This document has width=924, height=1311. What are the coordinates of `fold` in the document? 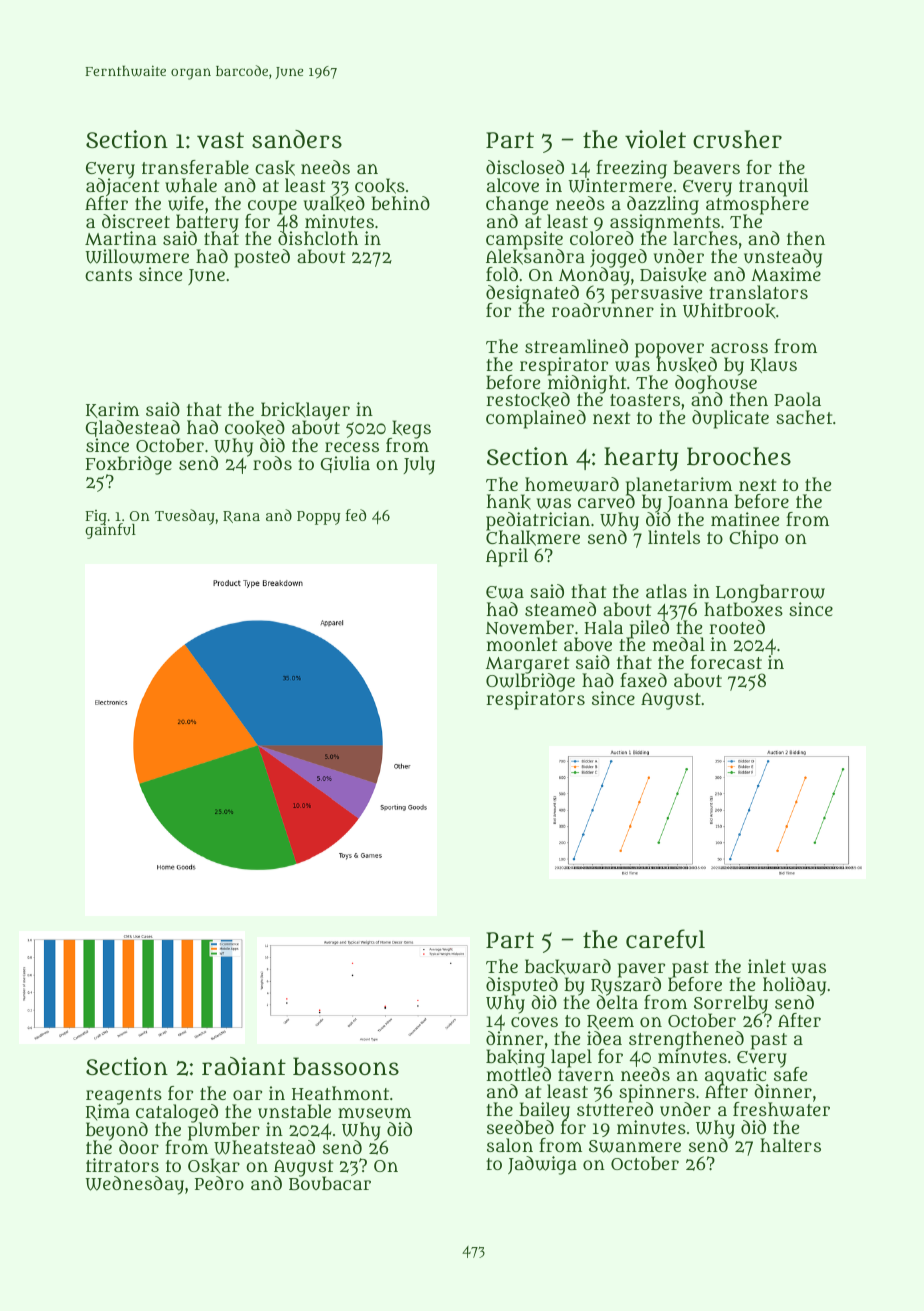 It's located at (502, 274).
